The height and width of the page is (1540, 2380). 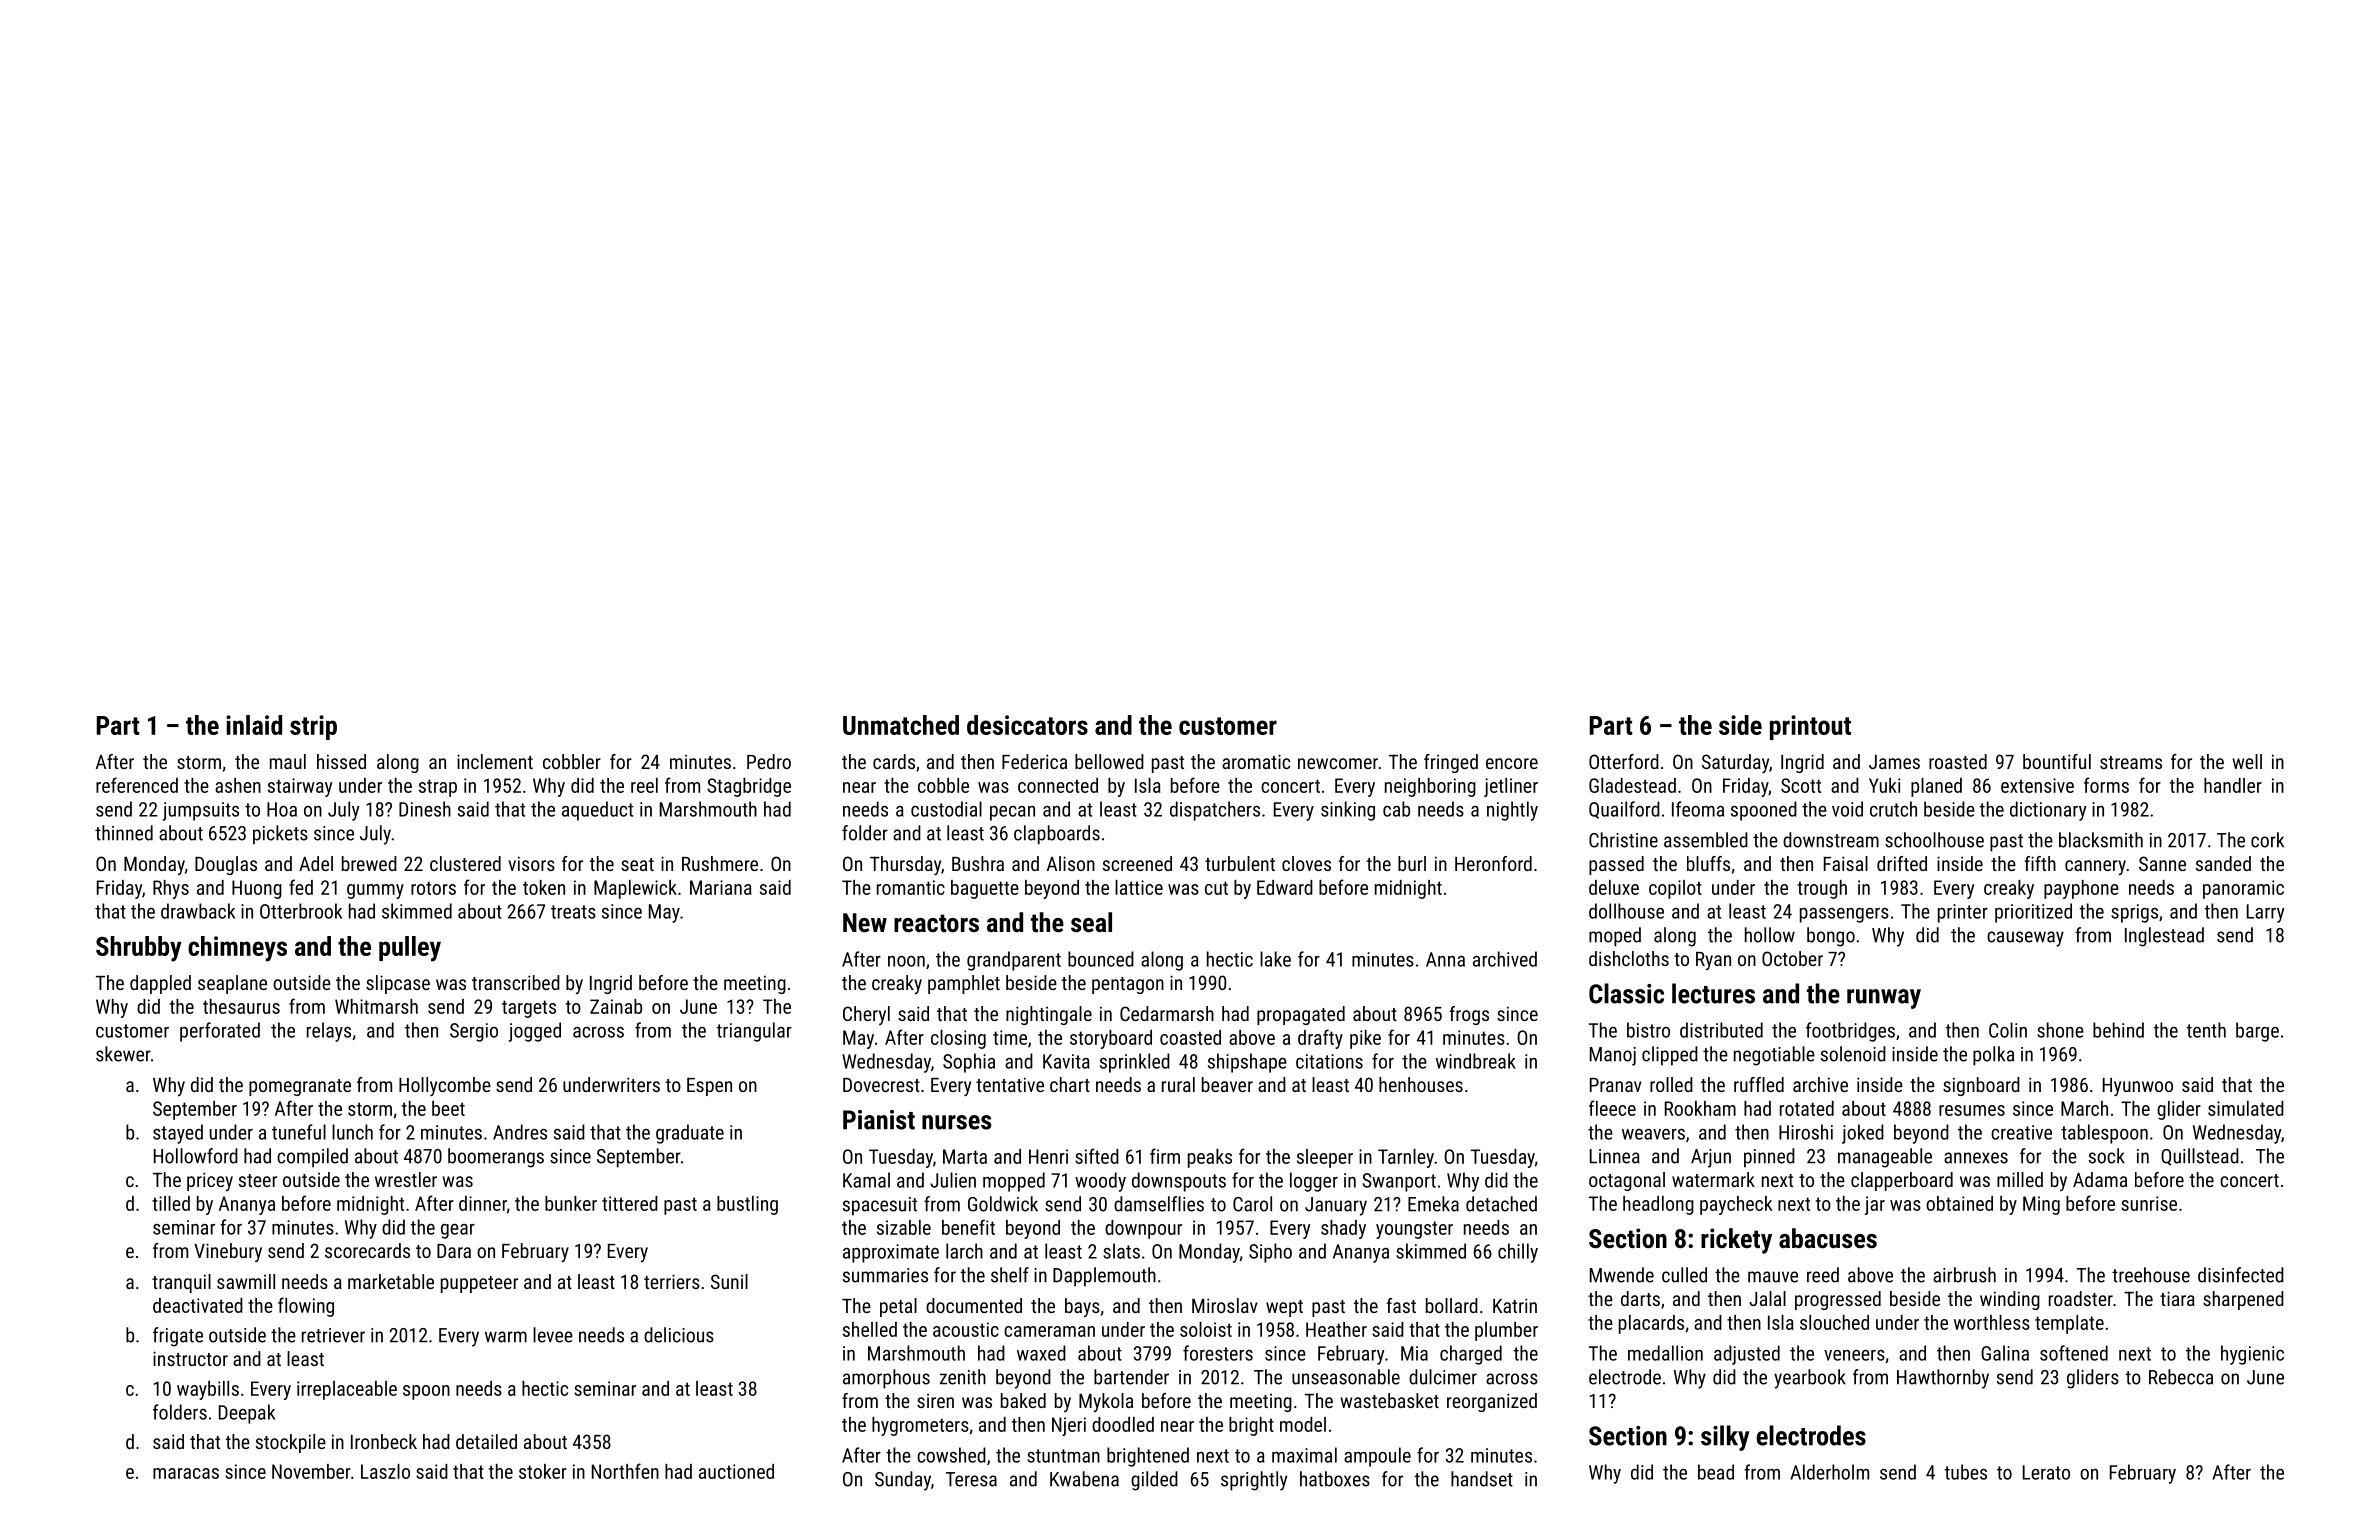 I want to click on fringed, so click(x=1451, y=763).
